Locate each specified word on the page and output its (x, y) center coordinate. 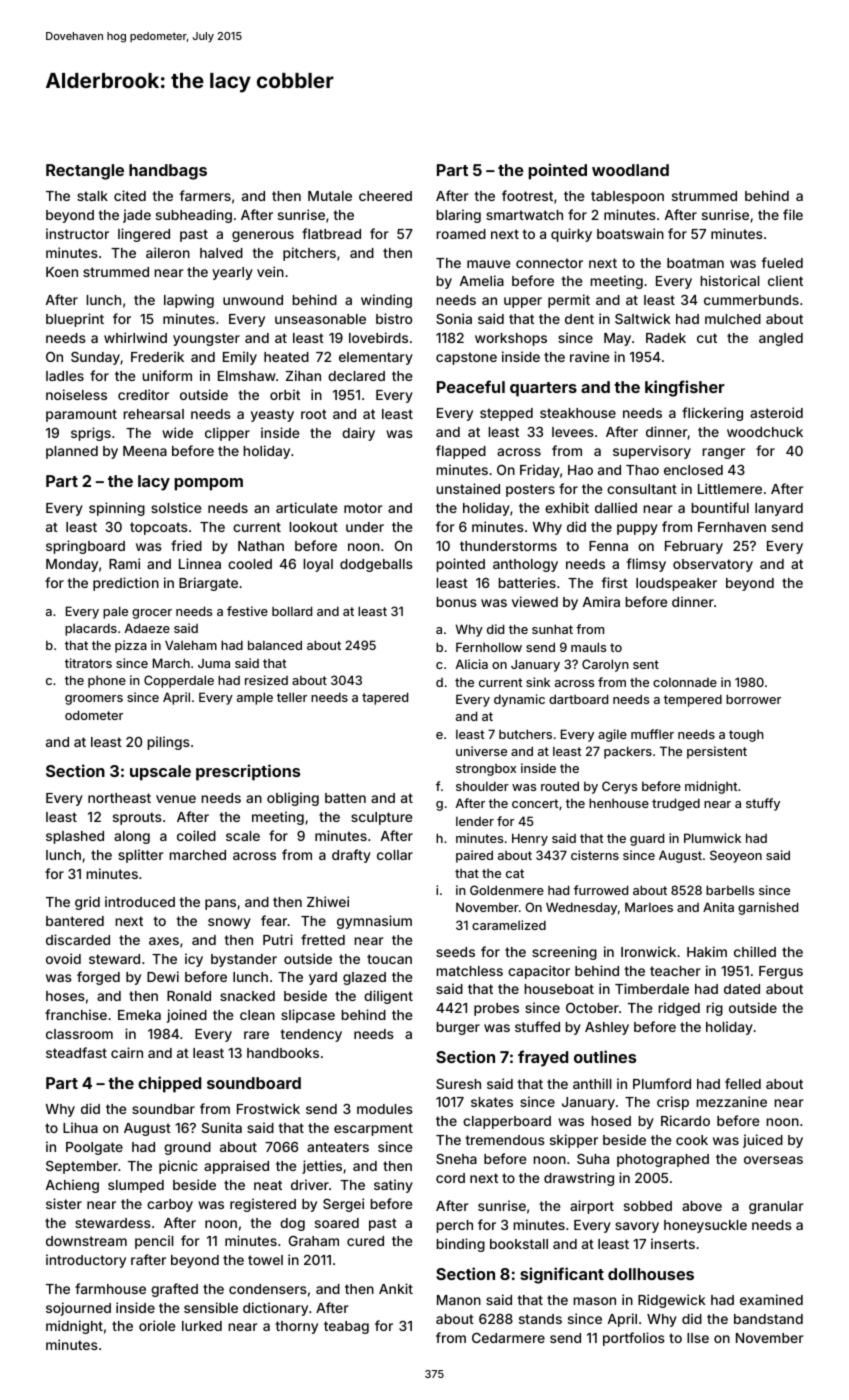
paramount (81, 415)
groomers (94, 700)
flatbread (331, 233)
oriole (157, 1325)
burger (458, 1028)
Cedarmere (508, 1338)
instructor (77, 233)
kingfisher (685, 388)
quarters (543, 389)
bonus (456, 602)
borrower (753, 699)
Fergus (781, 972)
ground (187, 1148)
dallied (616, 507)
